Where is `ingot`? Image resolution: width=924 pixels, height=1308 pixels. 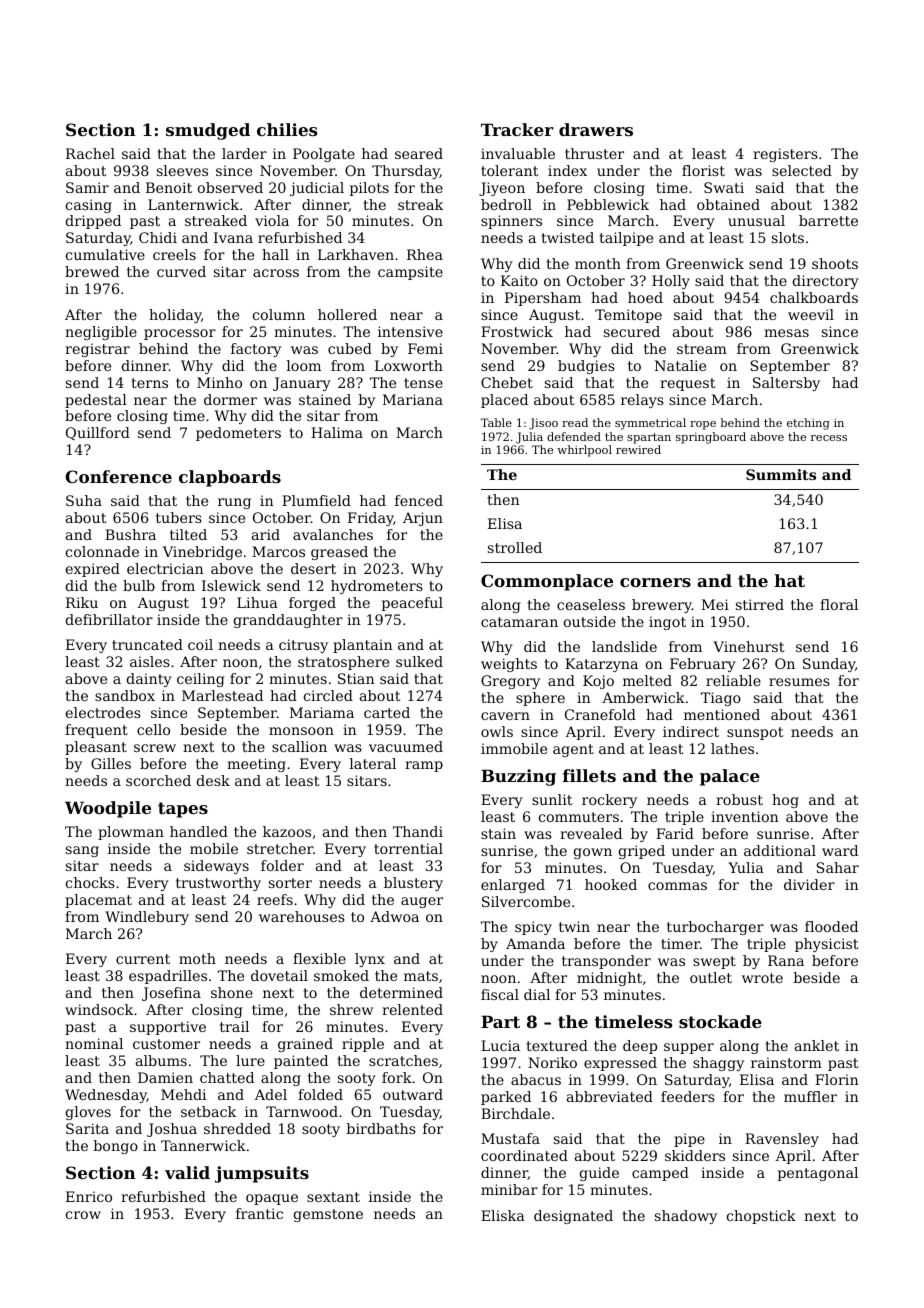 ingot is located at coordinates (667, 623).
